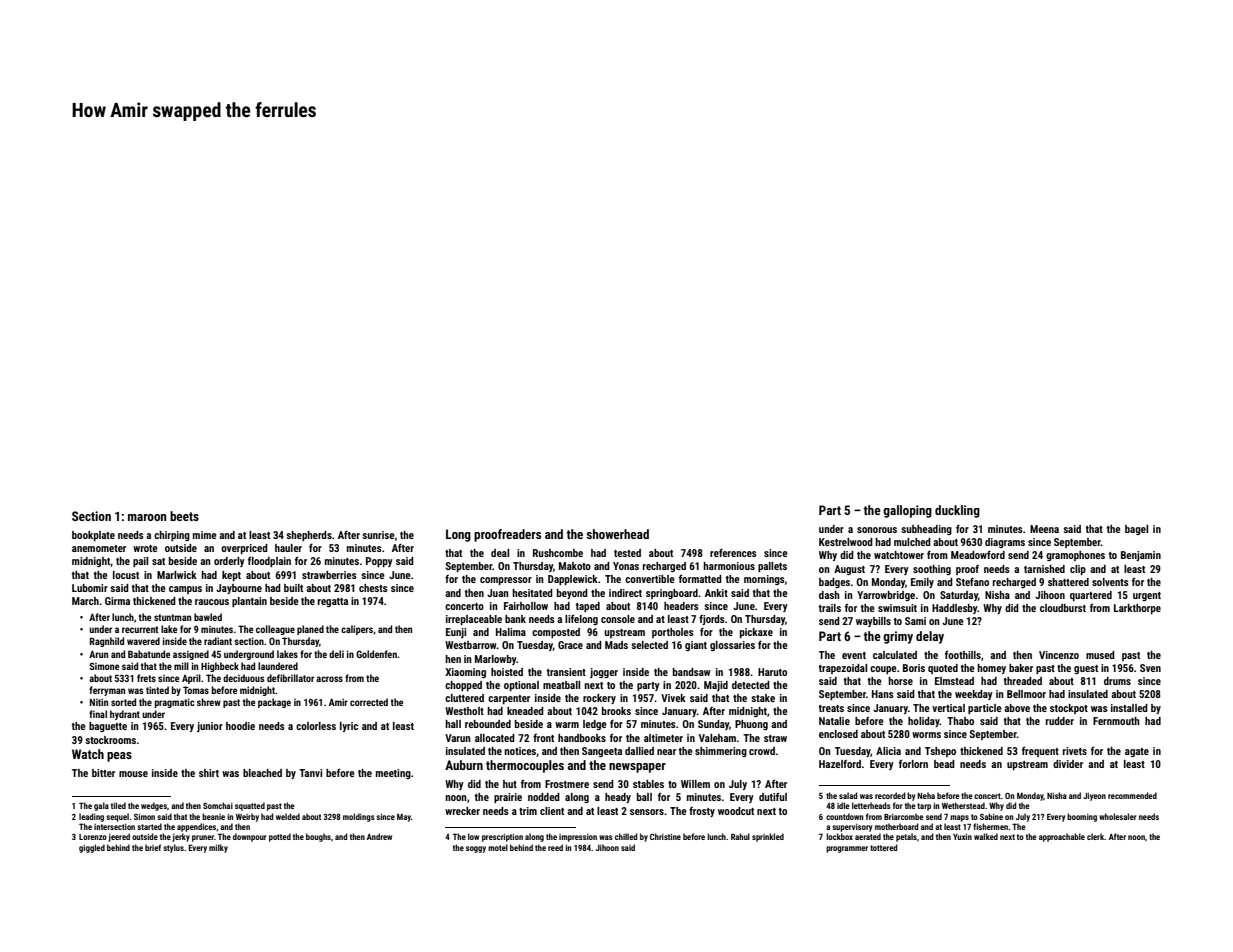  Describe the element at coordinates (526, 606) in the image. I see `Fairhollow` at that location.
